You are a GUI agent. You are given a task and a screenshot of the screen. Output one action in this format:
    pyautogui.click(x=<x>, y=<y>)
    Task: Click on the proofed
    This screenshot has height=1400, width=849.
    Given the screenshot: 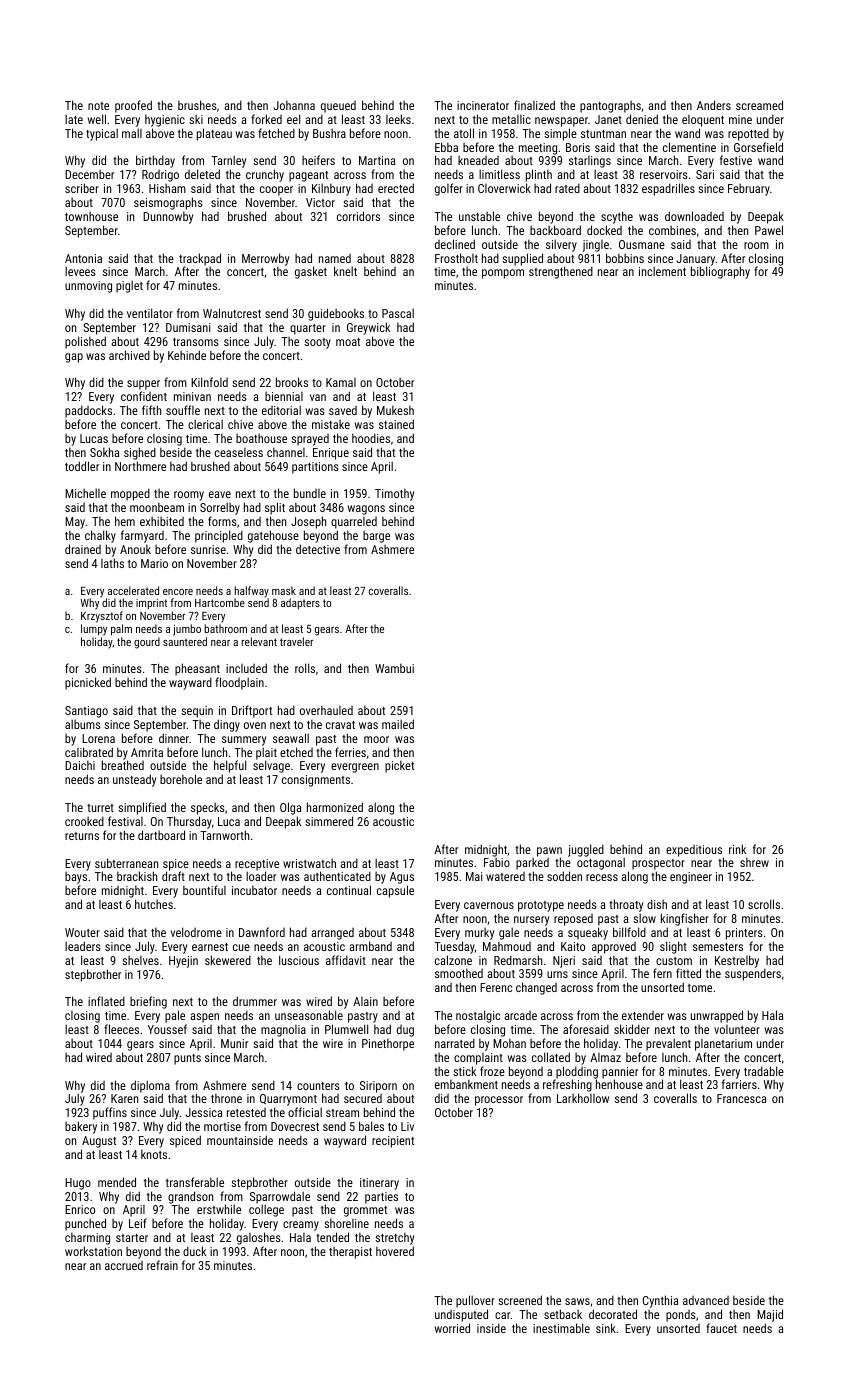 What is the action you would take?
    pyautogui.click(x=133, y=106)
